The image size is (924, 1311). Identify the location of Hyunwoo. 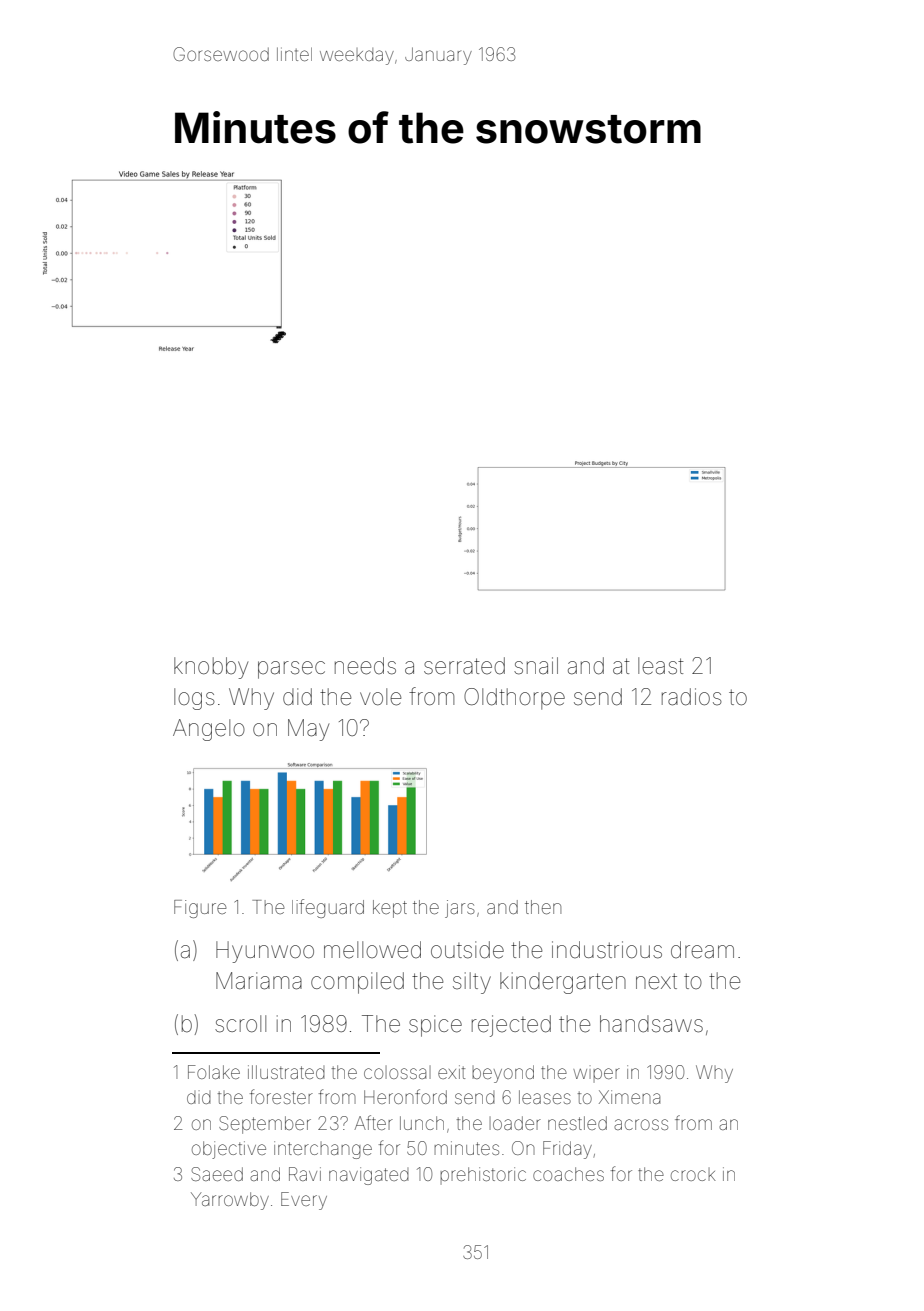
(265, 952).
